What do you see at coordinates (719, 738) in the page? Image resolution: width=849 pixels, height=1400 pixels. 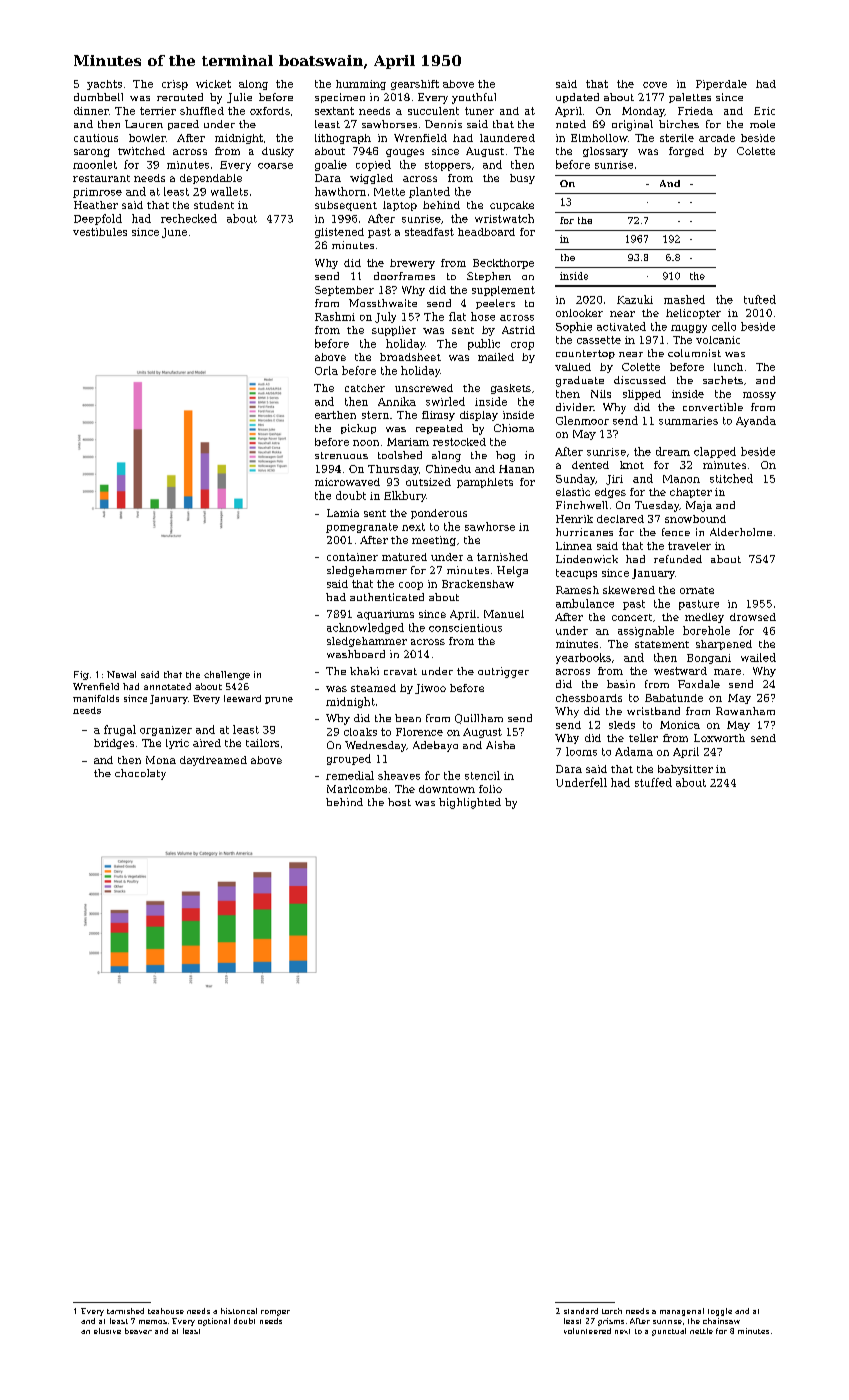 I see `Loxworth` at bounding box center [719, 738].
